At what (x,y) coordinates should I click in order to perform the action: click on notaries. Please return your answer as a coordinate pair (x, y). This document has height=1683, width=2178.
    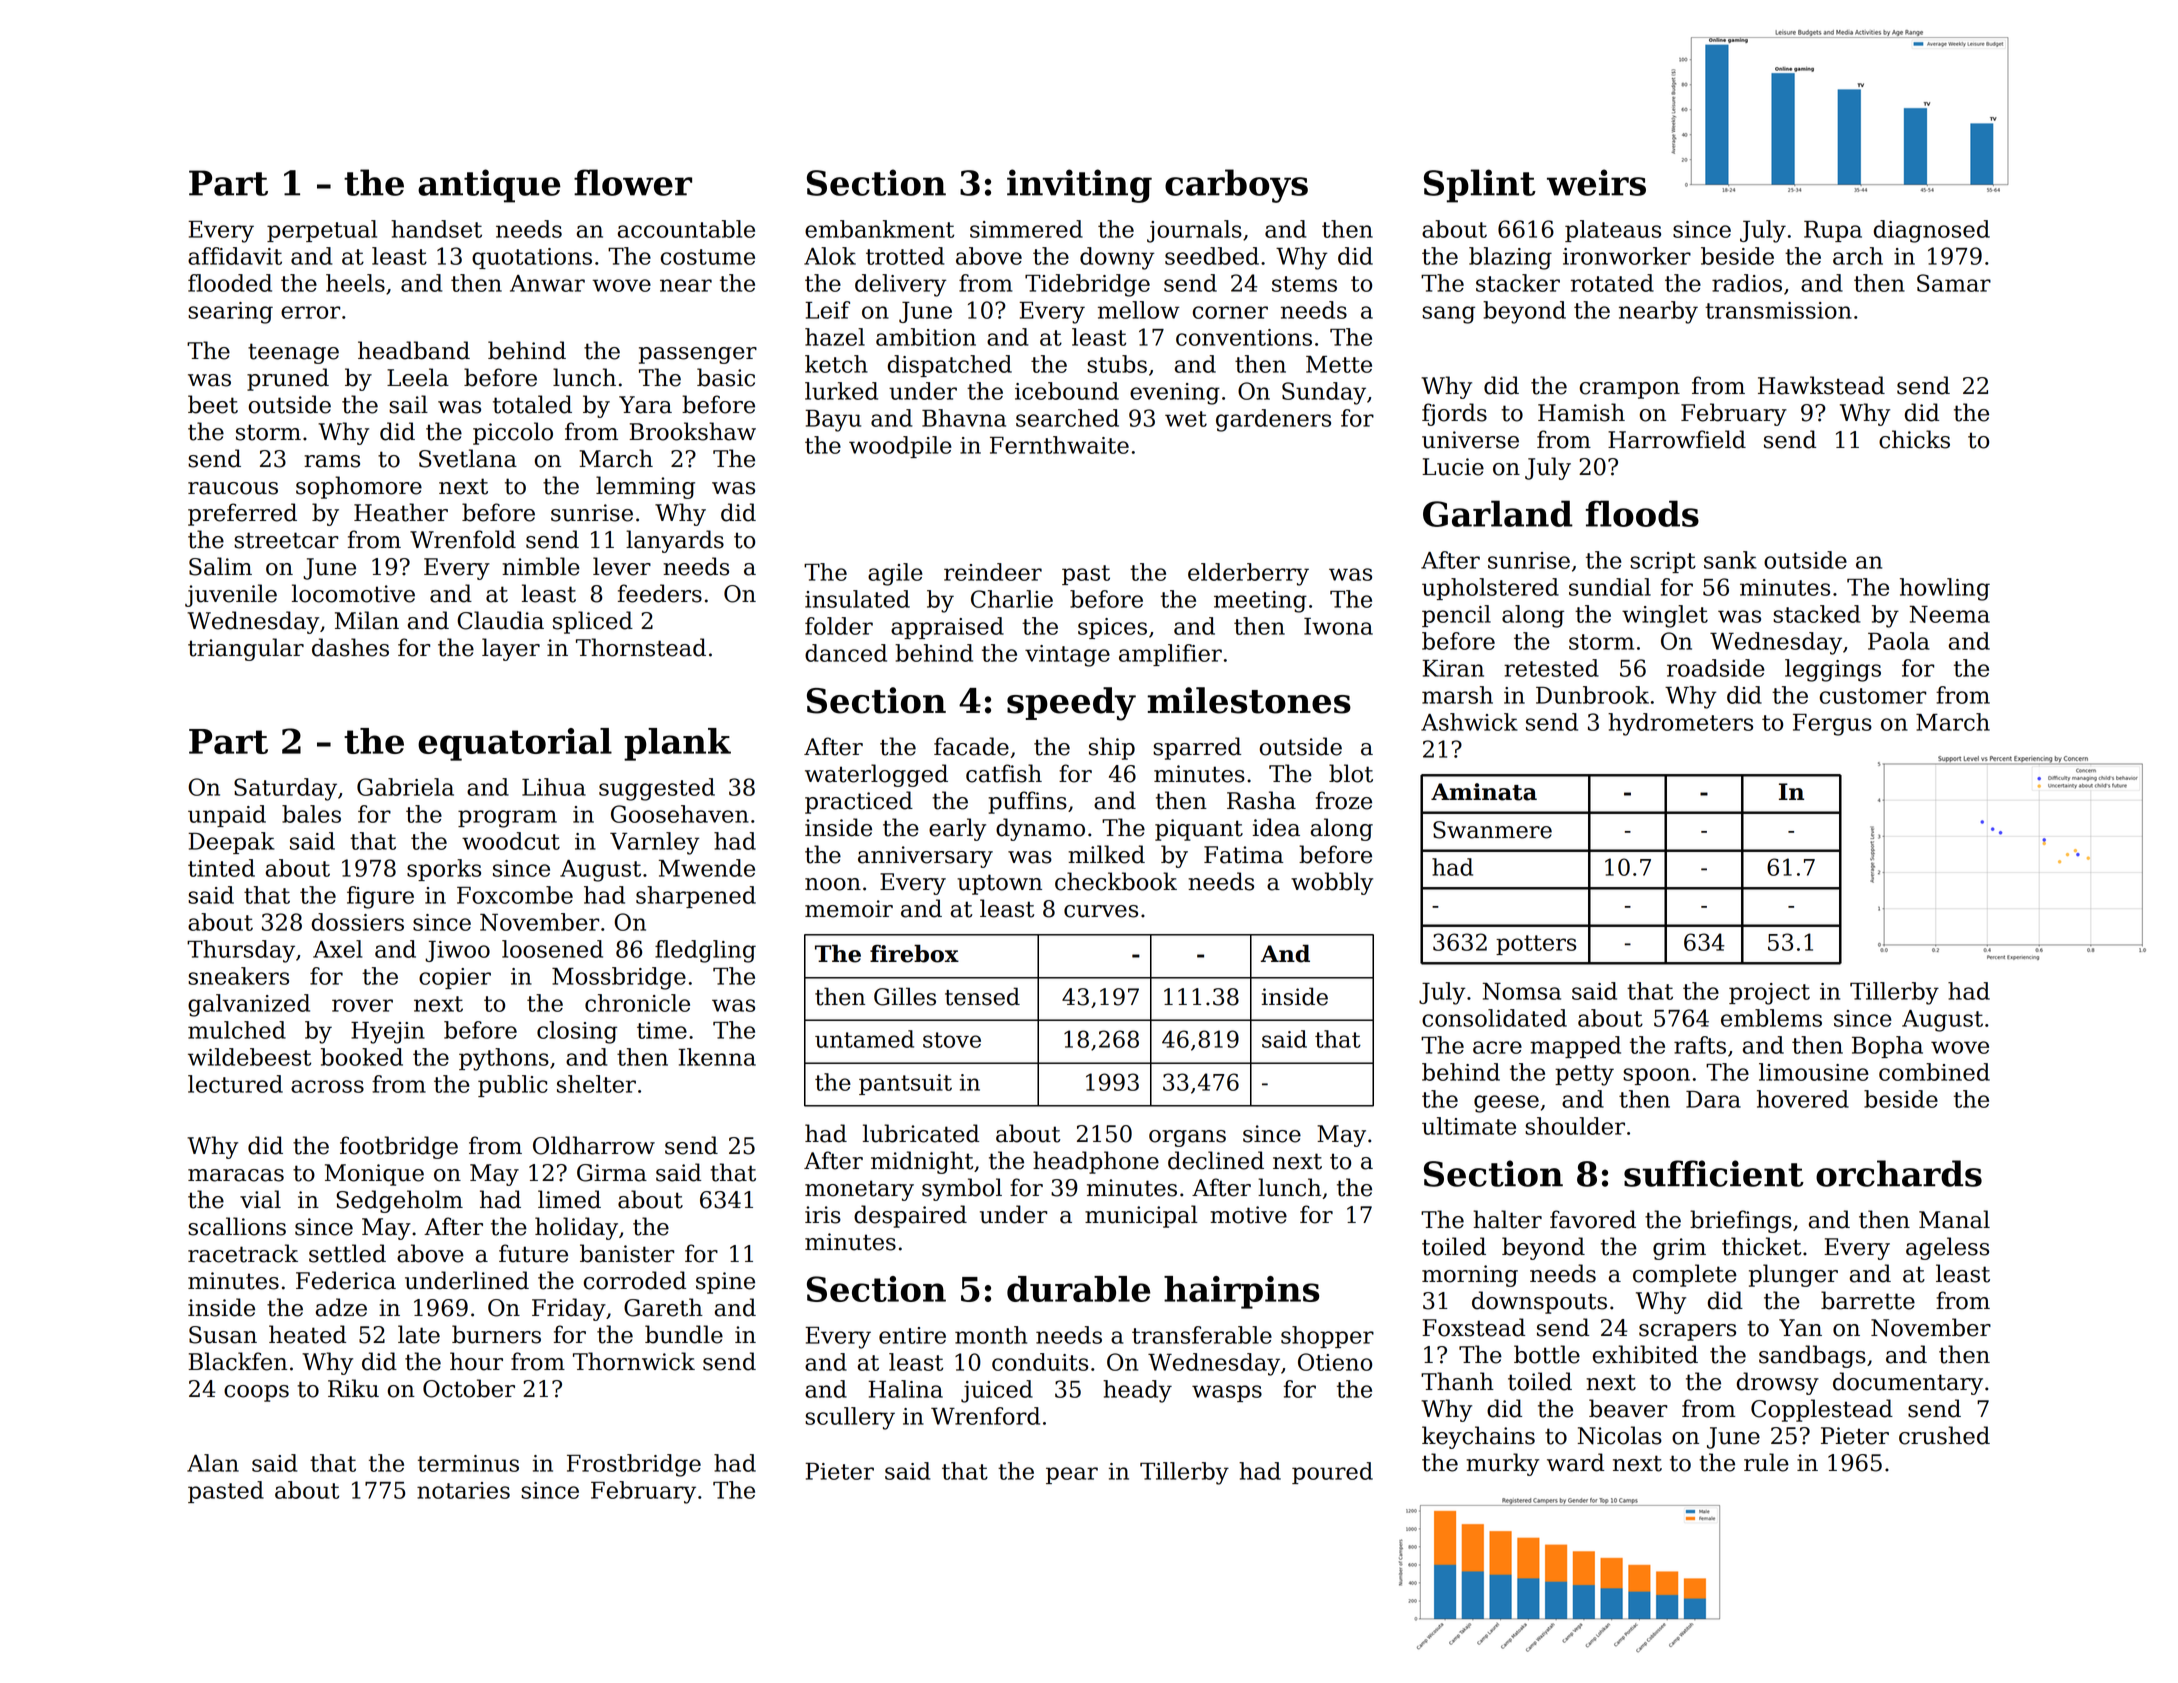
    Looking at the image, I should click on (463, 1490).
